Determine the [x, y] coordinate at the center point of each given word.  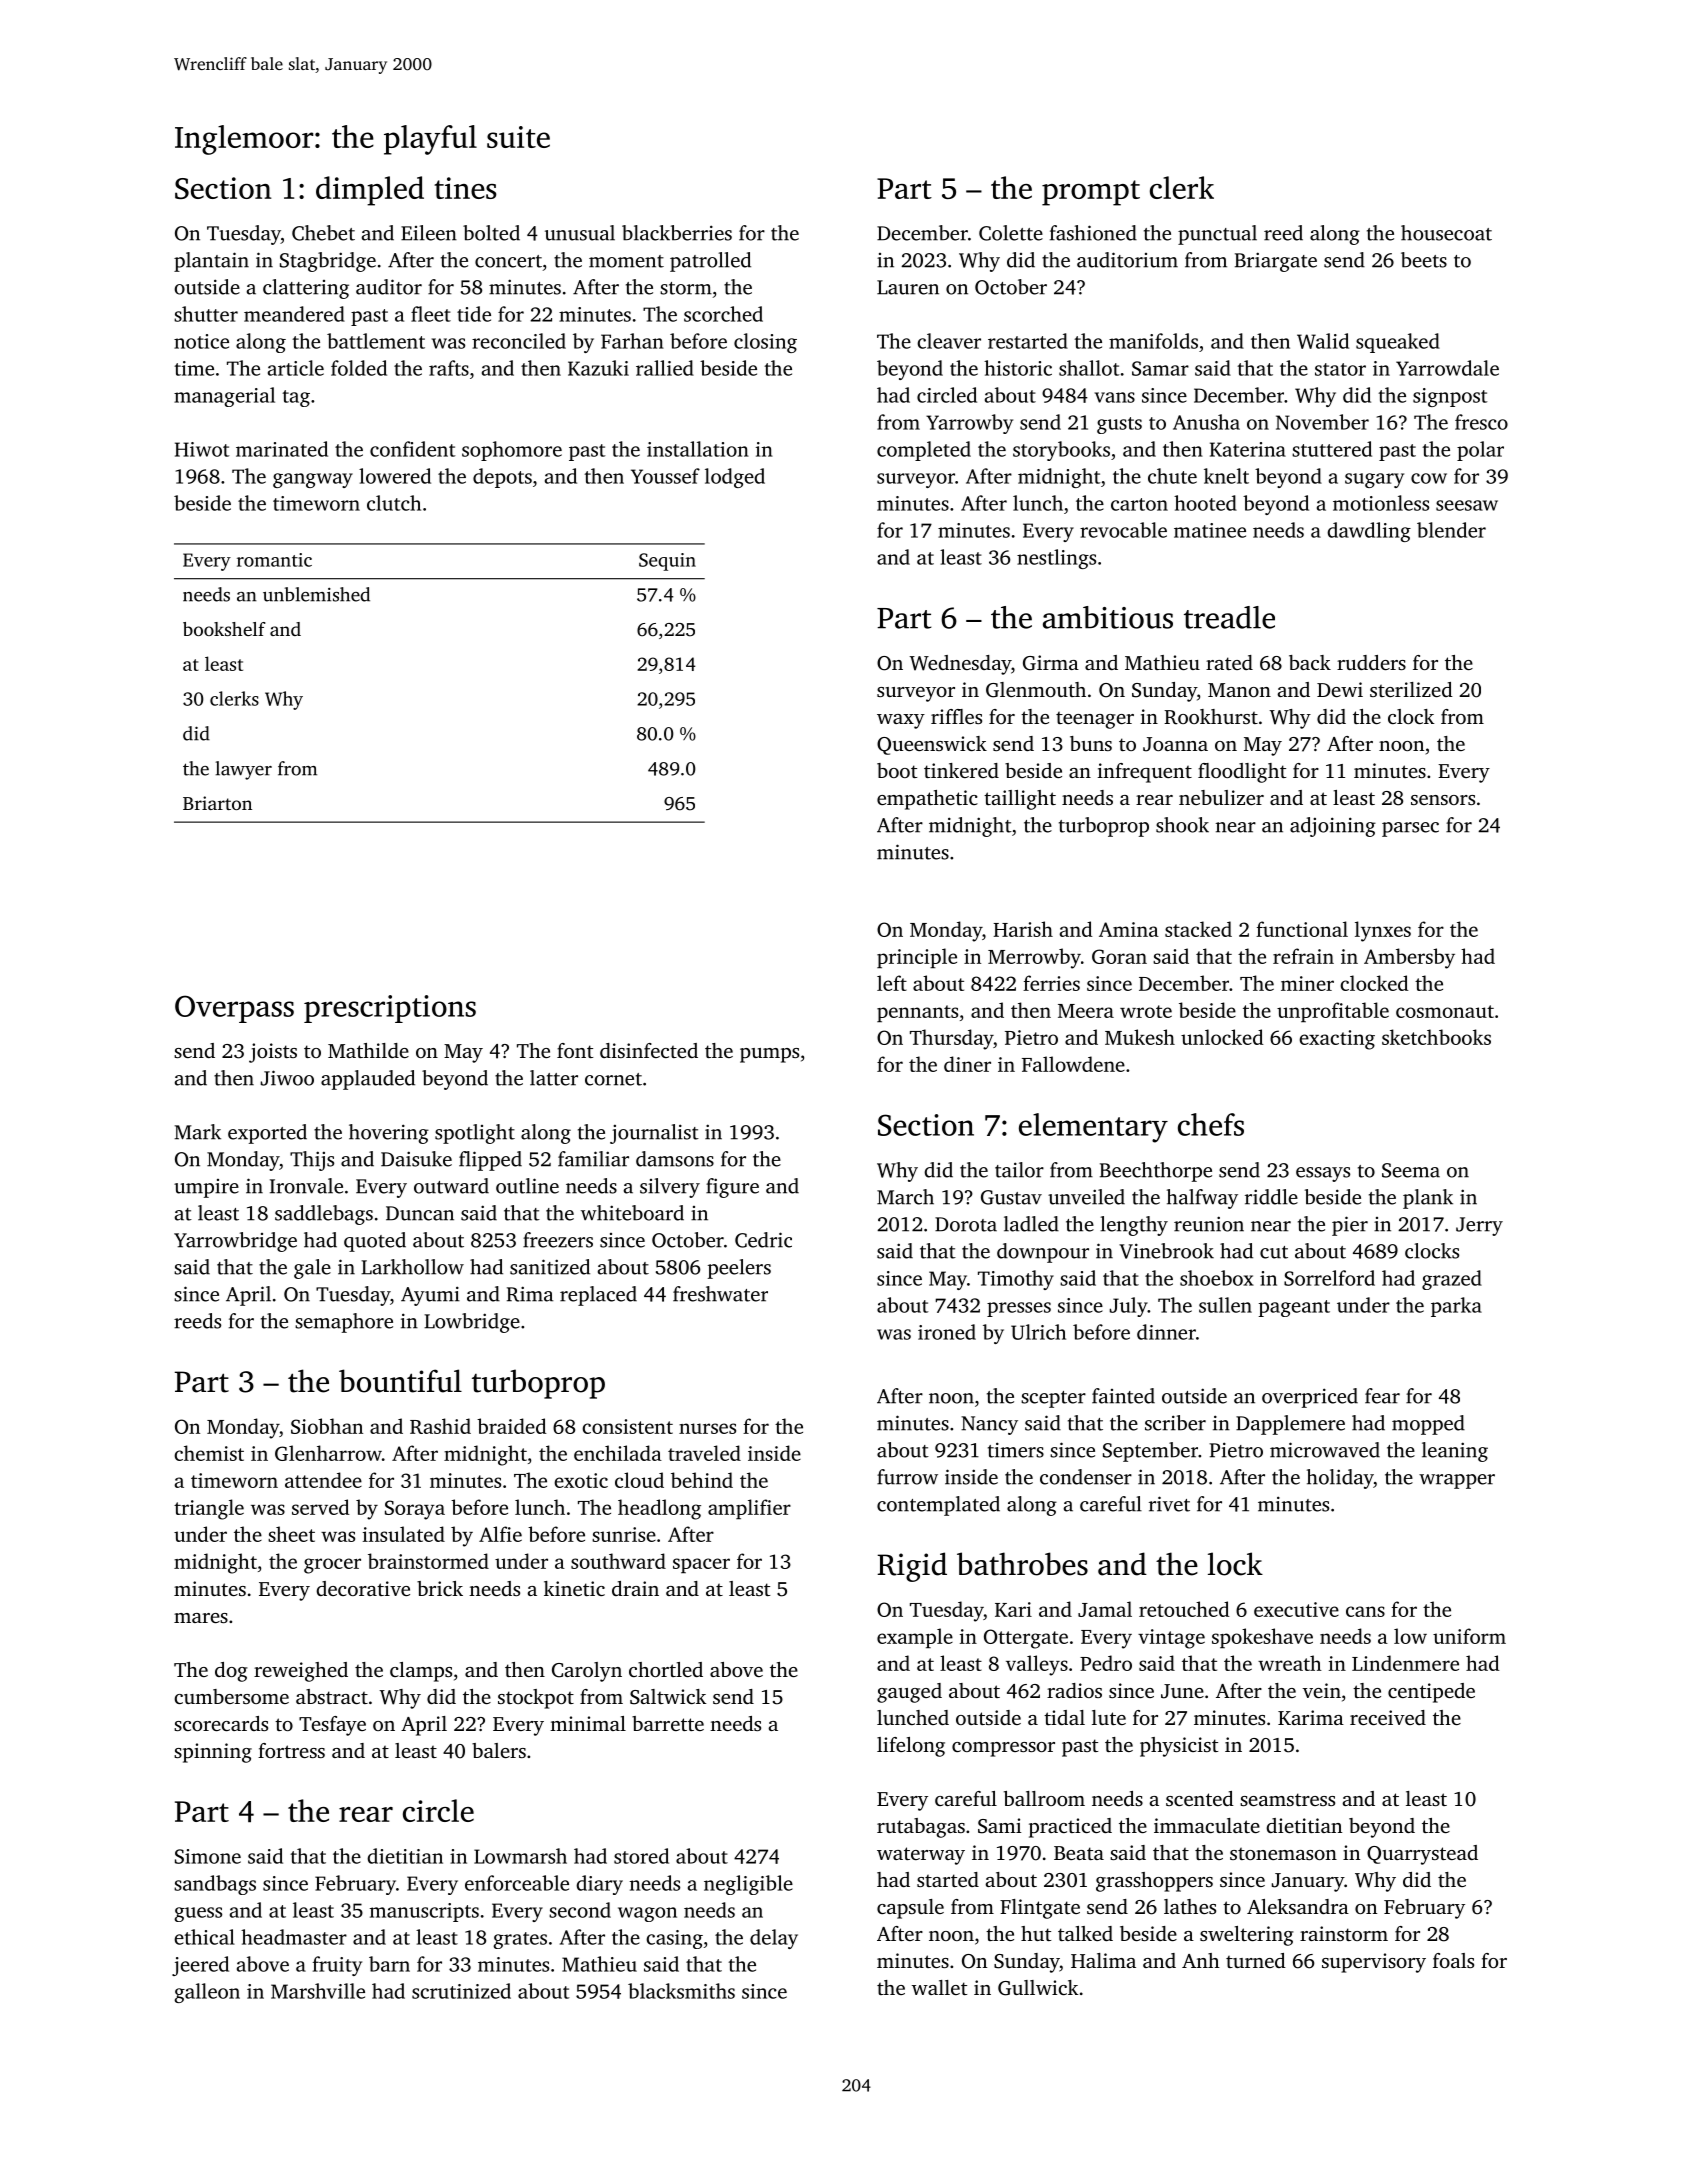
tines [465, 188]
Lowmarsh [520, 1856]
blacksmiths [681, 1991]
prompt [1091, 193]
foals [1453, 1960]
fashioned [1093, 233]
